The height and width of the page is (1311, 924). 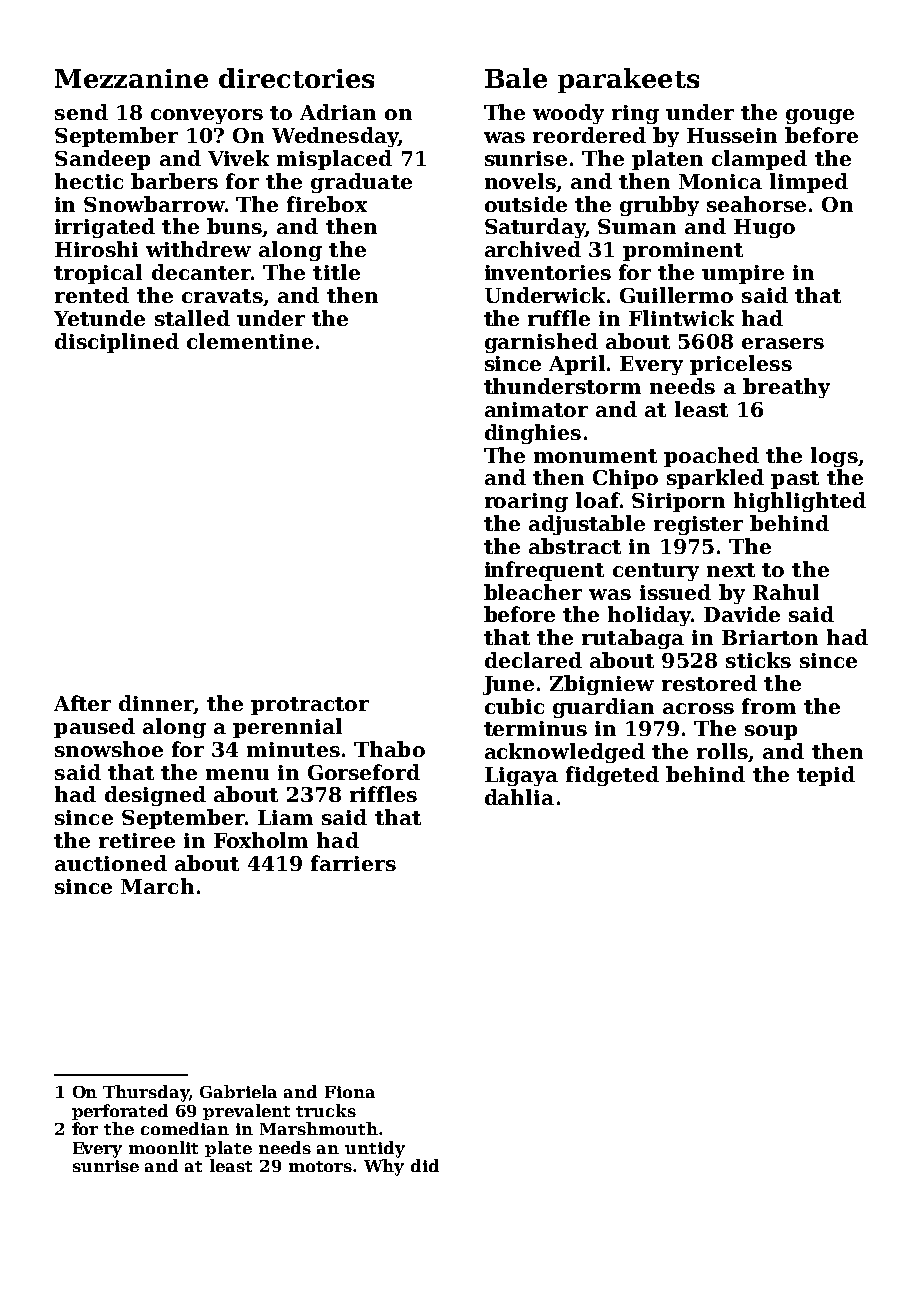 What do you see at coordinates (250, 341) in the page?
I see `clementine` at bounding box center [250, 341].
